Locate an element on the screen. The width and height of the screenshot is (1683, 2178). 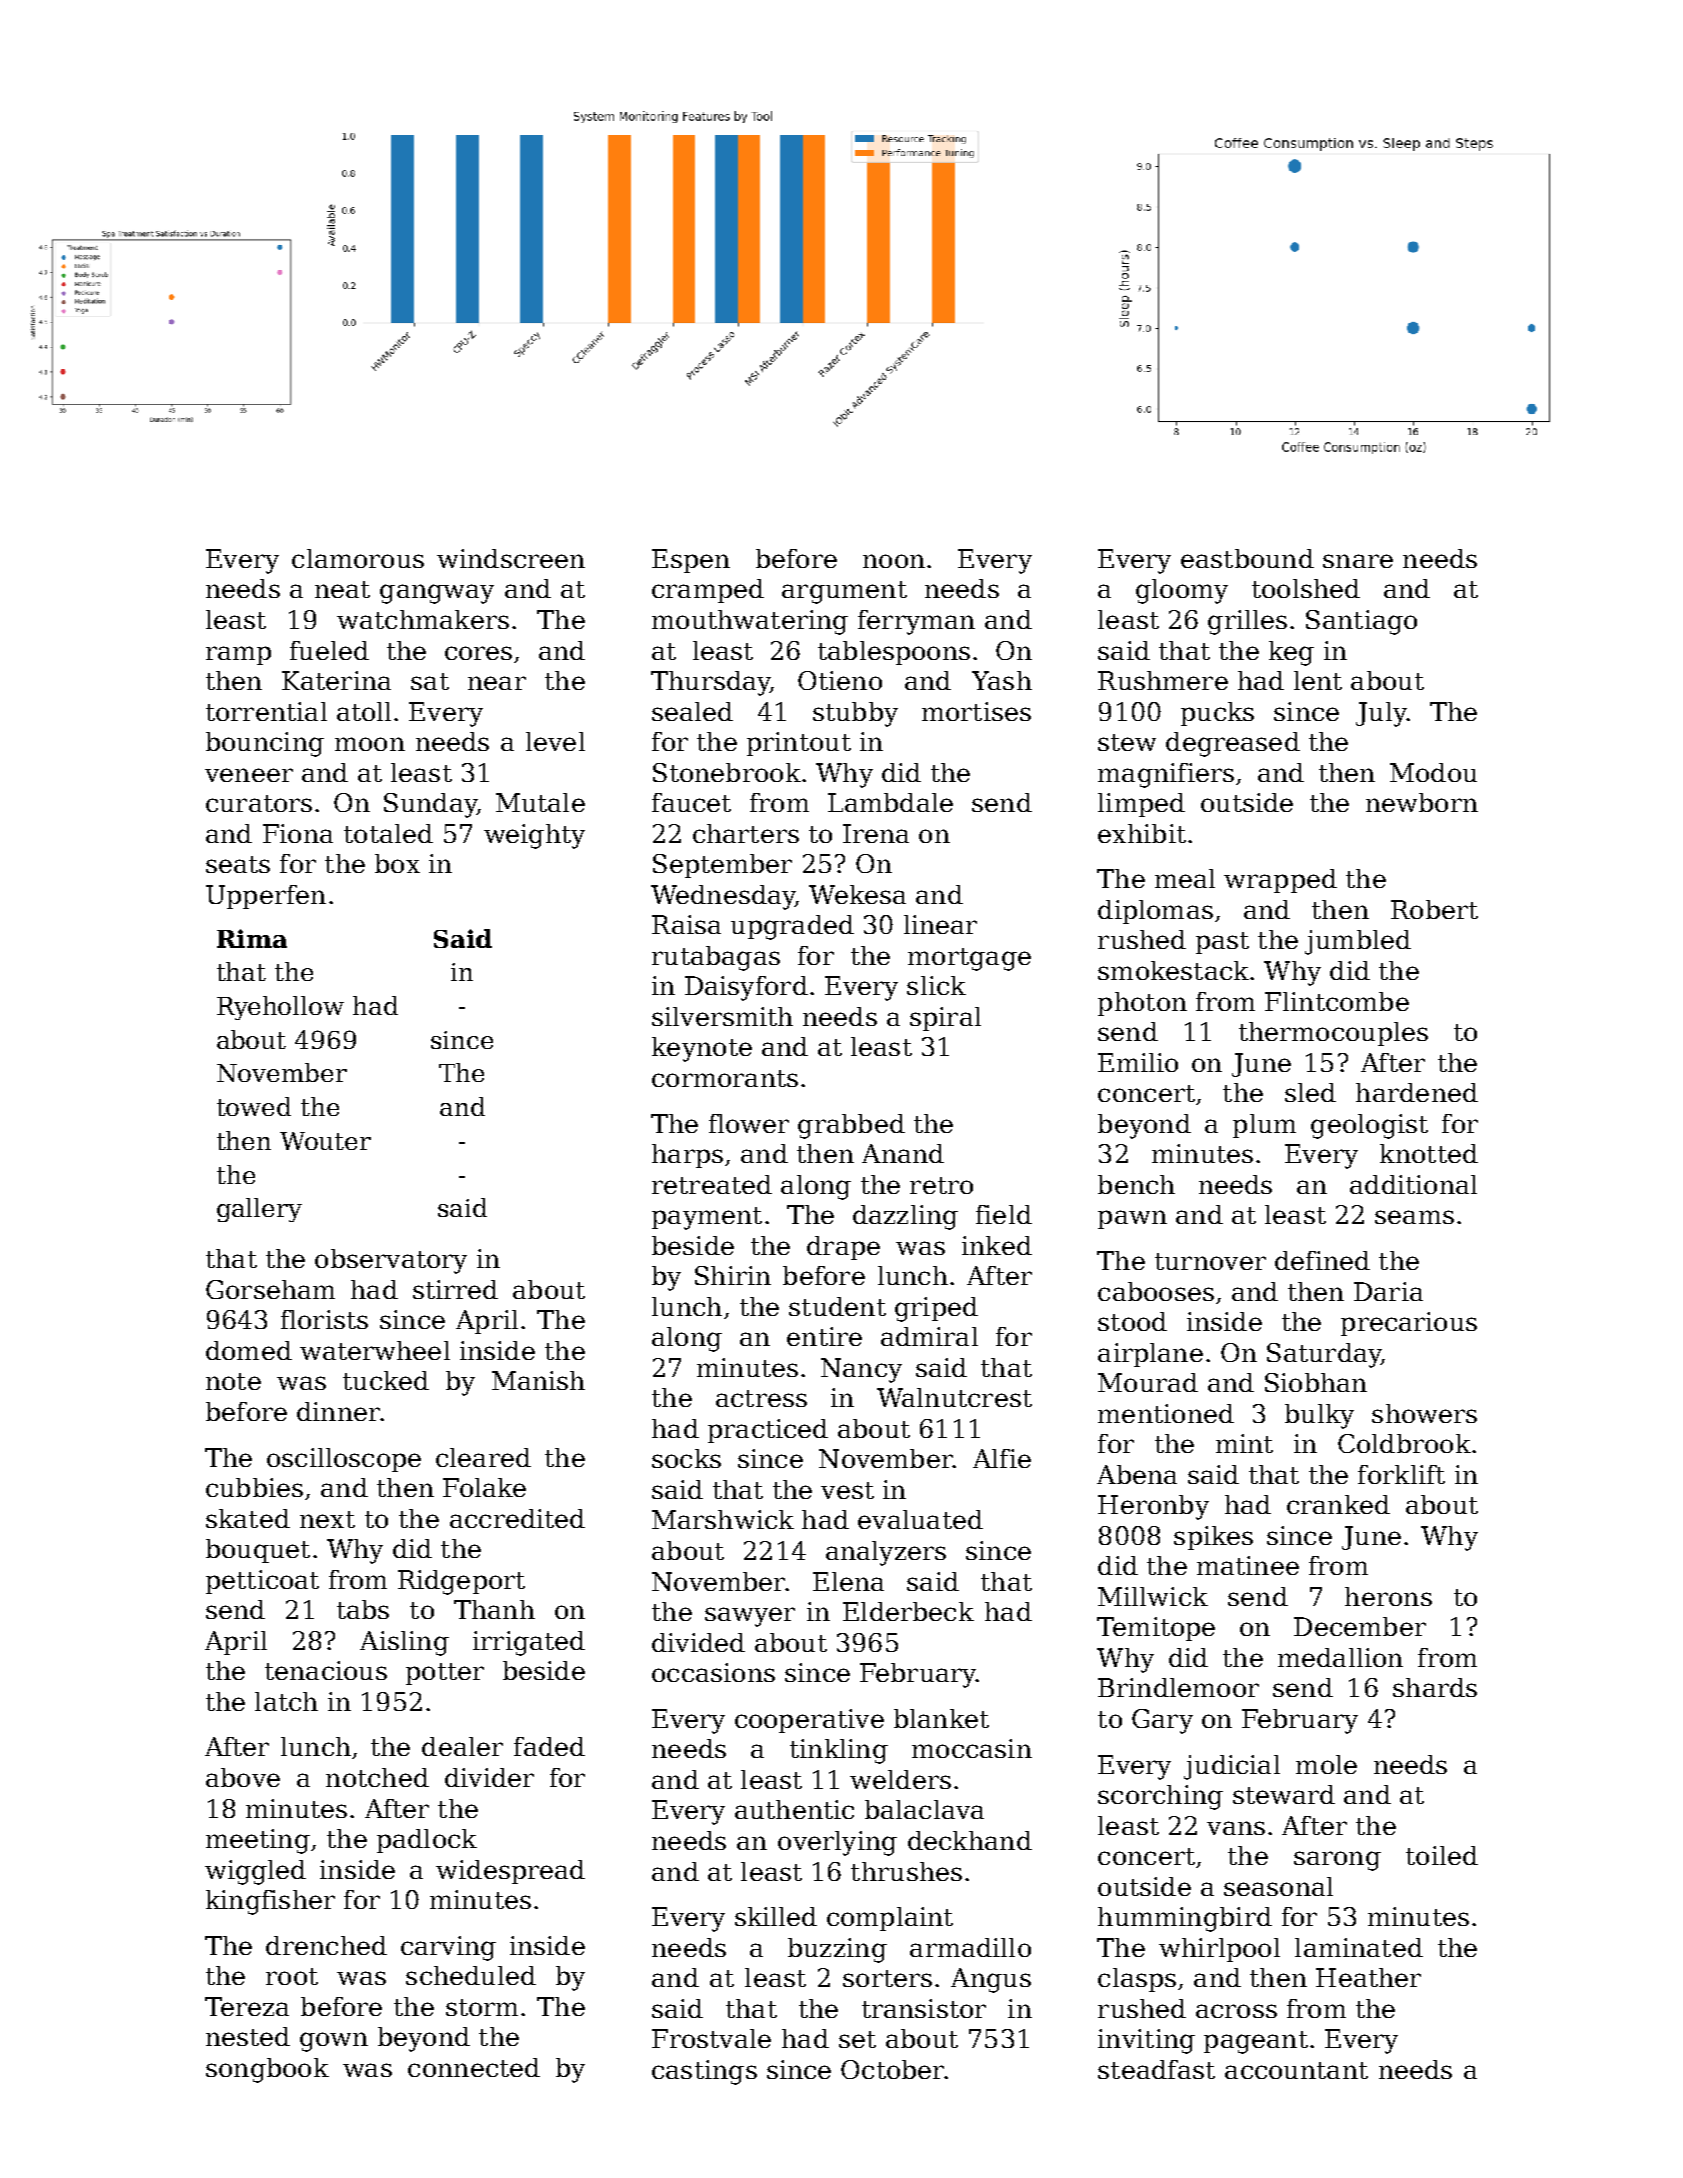
mouthwatering is located at coordinates (750, 622).
